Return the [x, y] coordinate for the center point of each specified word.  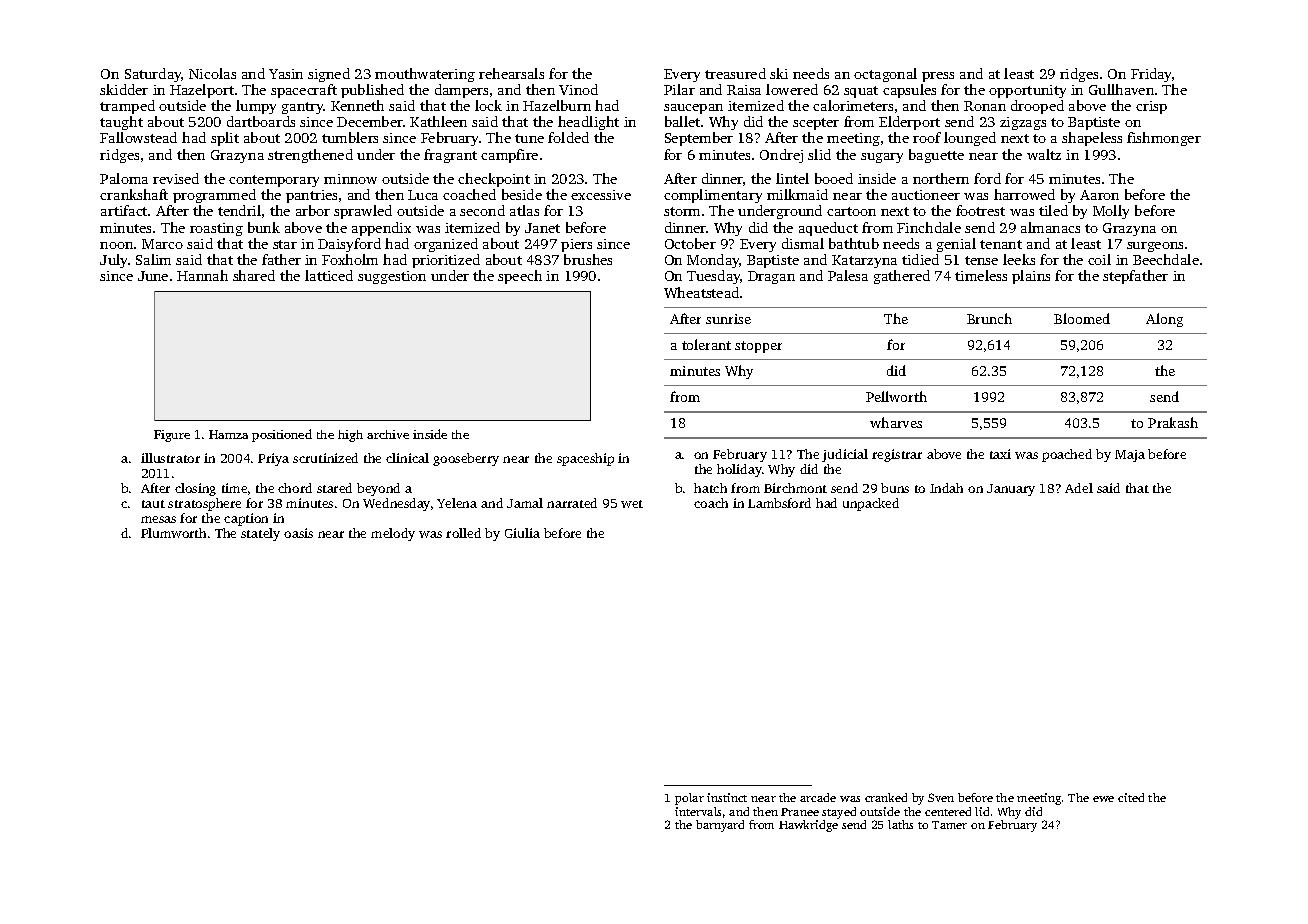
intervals [698, 811]
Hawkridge [808, 826]
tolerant [706, 344]
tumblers [350, 137]
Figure [172, 436]
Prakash [1173, 422]
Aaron [1099, 195]
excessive [601, 195]
